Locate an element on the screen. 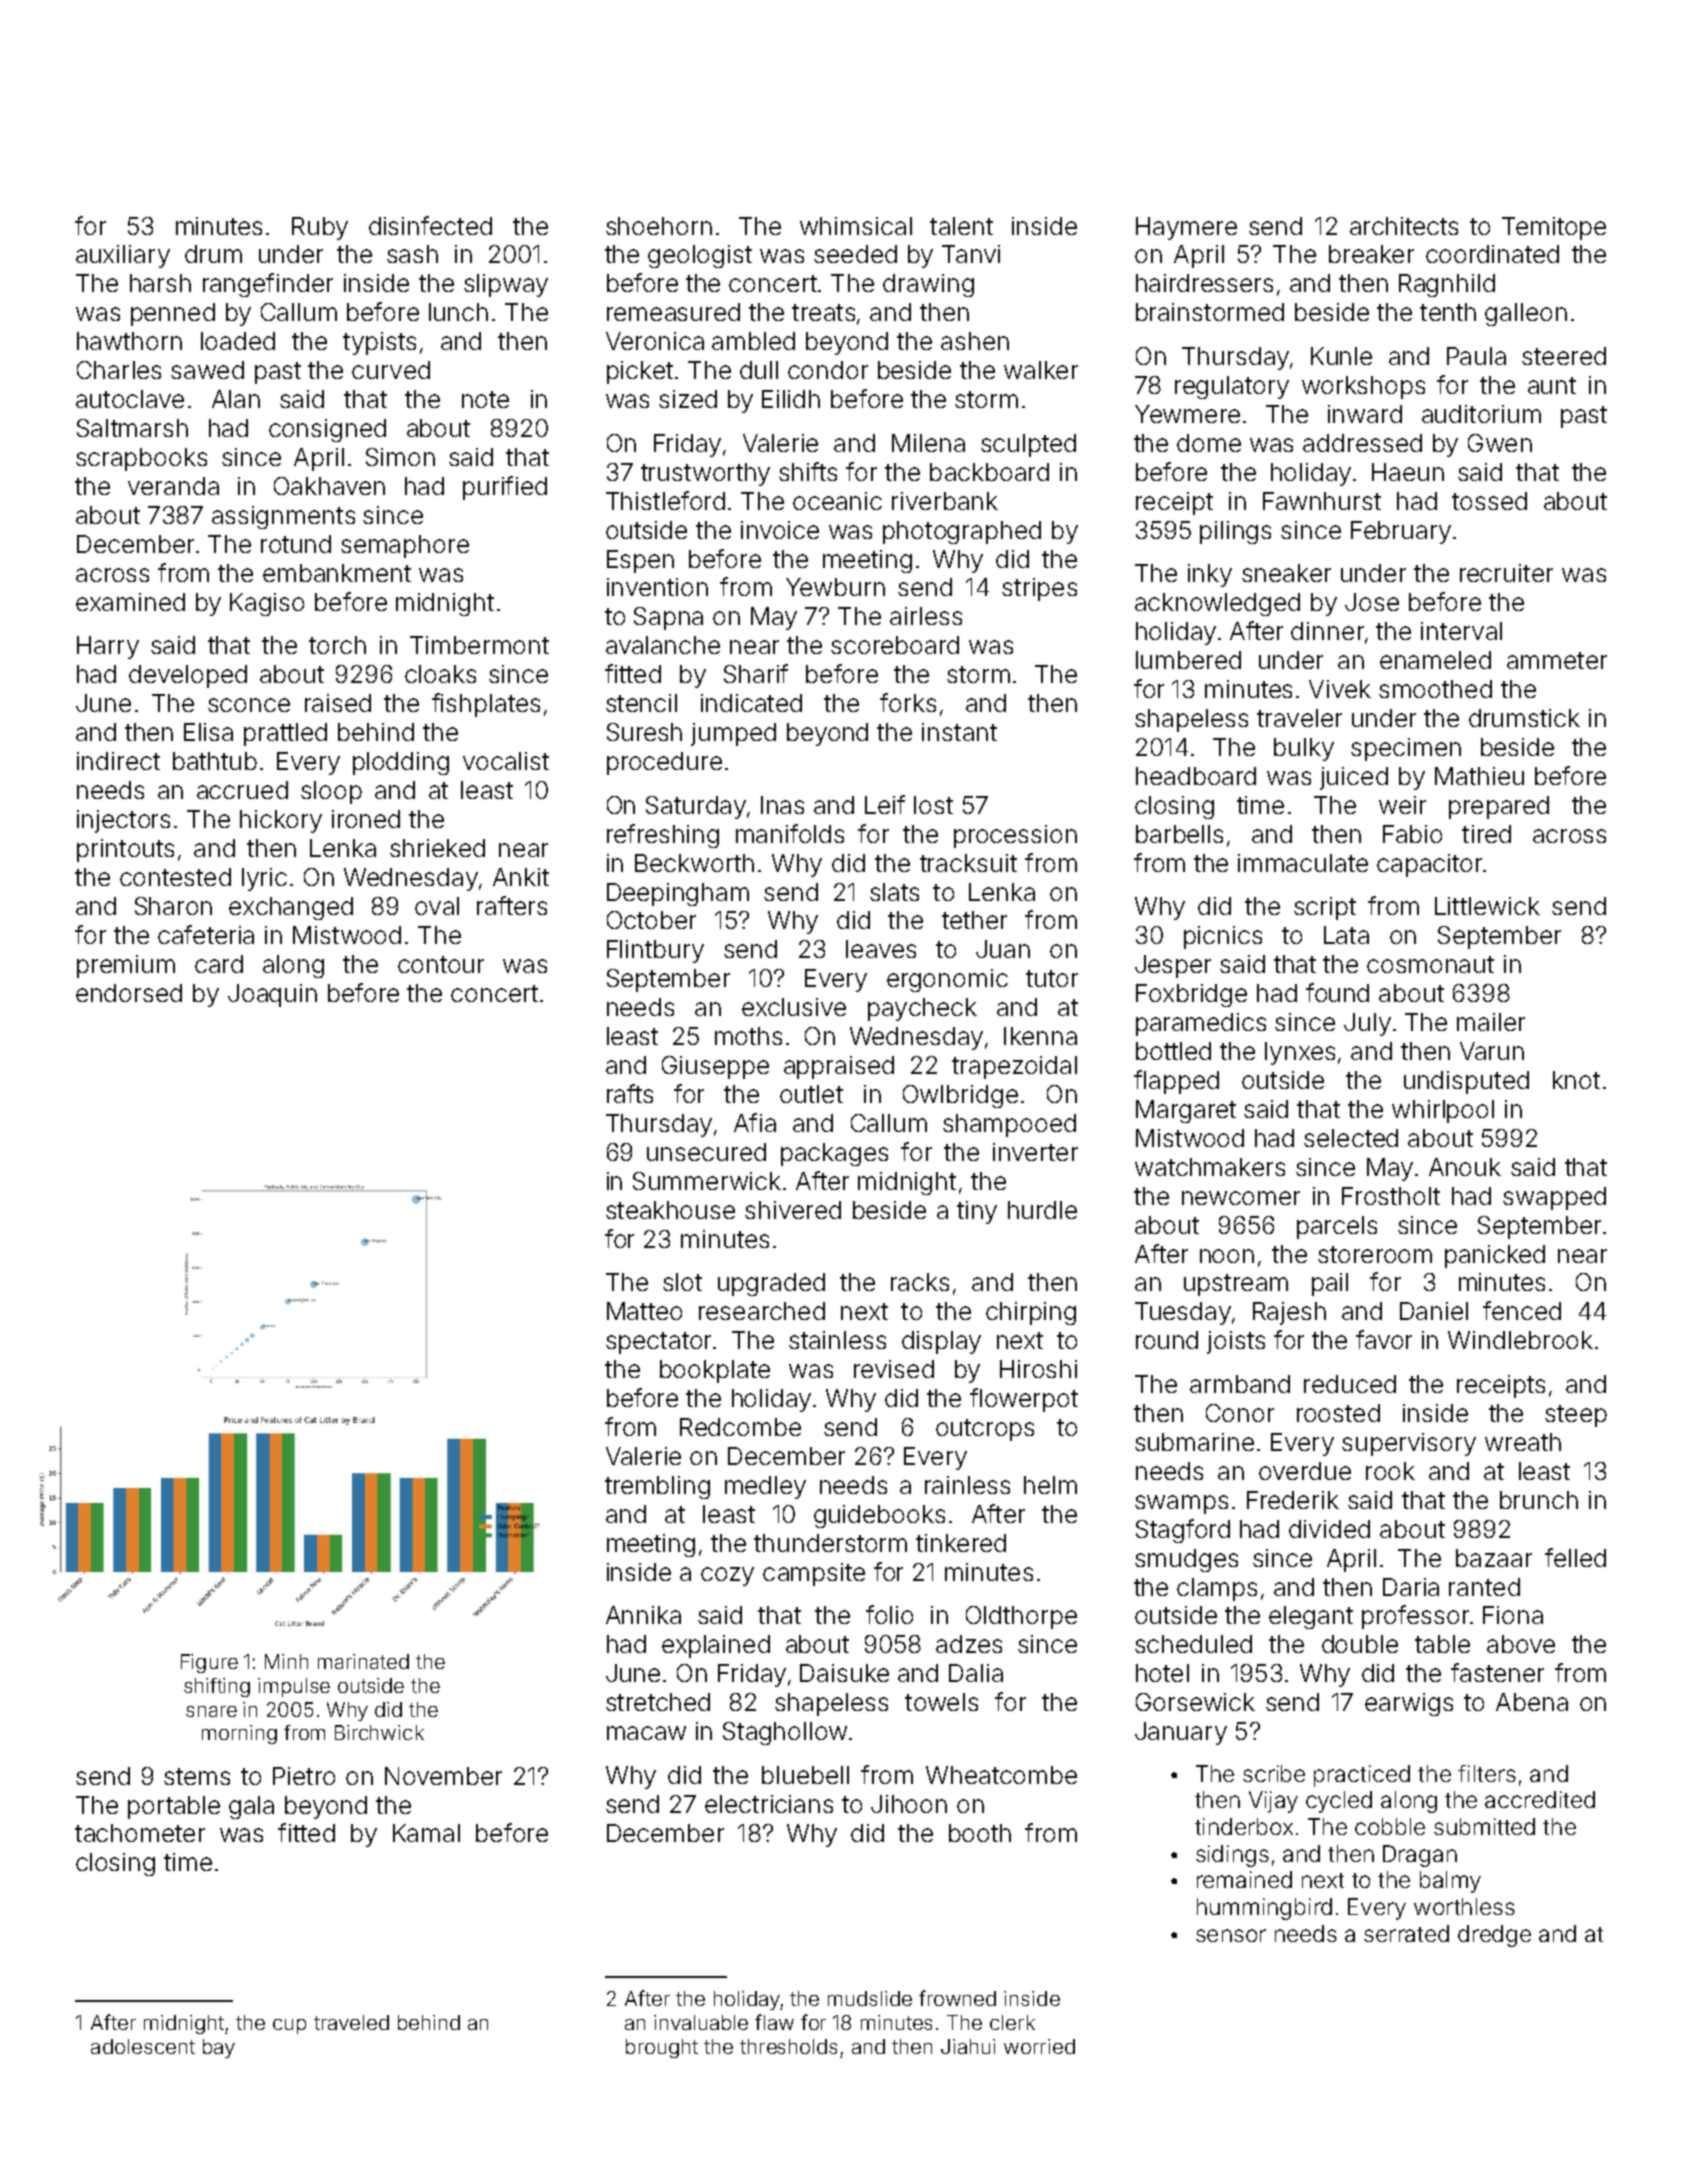 This screenshot has width=1683, height=2178. Jiahui is located at coordinates (968, 2046).
